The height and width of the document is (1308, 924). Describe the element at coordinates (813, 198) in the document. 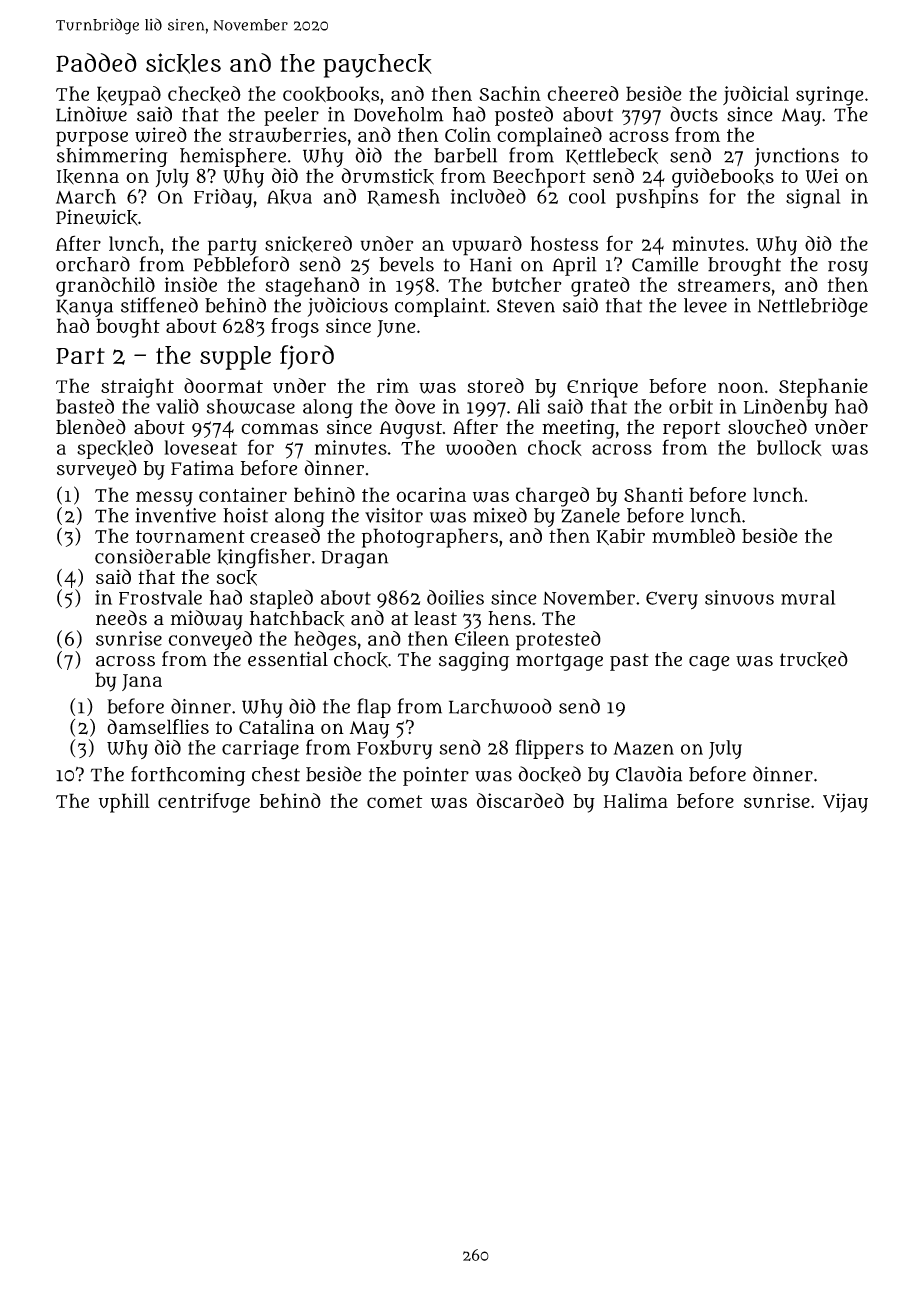

I see `signal` at that location.
